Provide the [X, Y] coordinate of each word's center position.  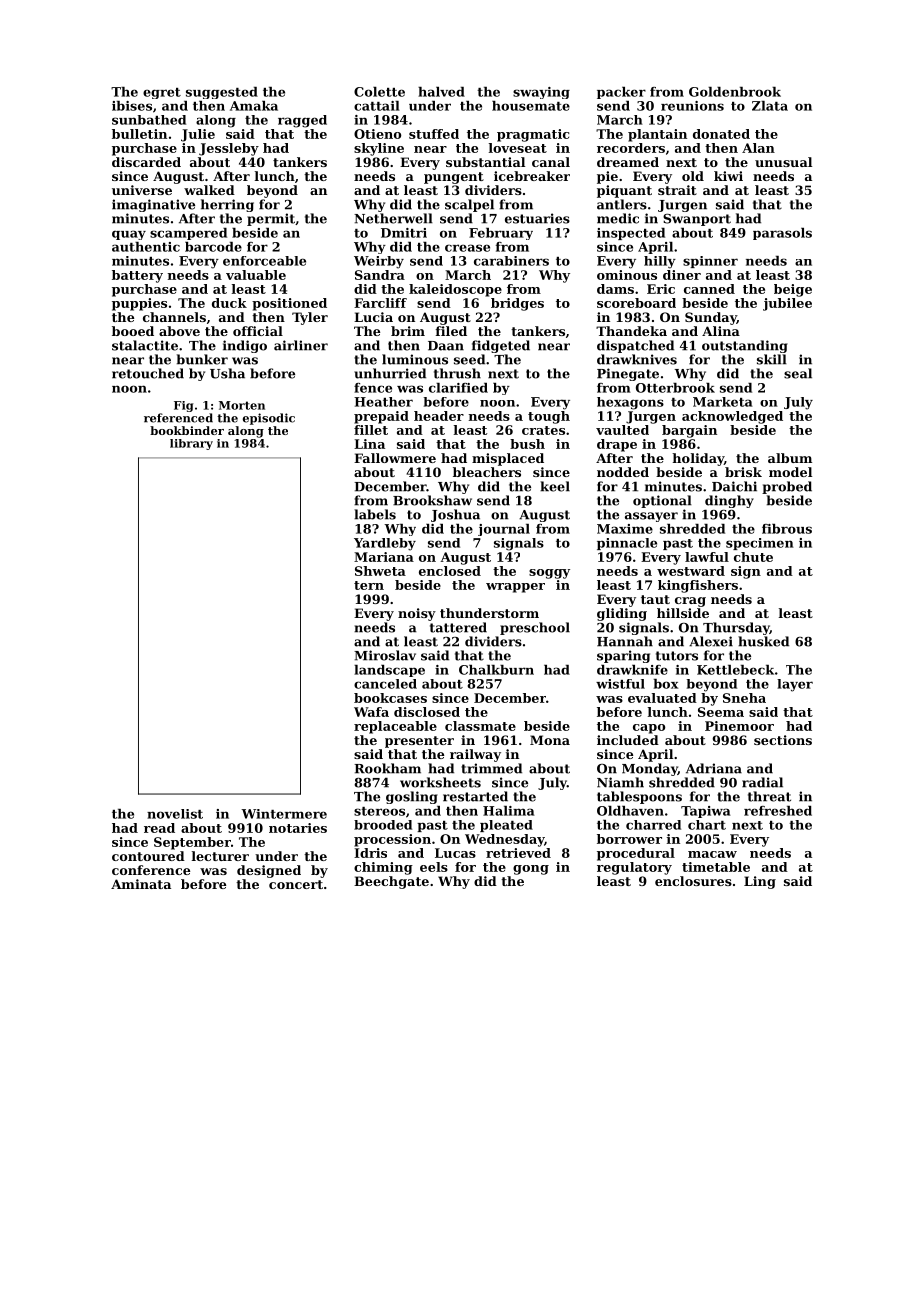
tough [549, 417]
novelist [175, 814]
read [159, 828]
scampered [188, 234]
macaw [712, 854]
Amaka [254, 106]
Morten [242, 405]
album [790, 458]
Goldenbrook [735, 92]
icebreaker [532, 176]
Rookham [387, 768]
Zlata [770, 106]
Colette [379, 92]
